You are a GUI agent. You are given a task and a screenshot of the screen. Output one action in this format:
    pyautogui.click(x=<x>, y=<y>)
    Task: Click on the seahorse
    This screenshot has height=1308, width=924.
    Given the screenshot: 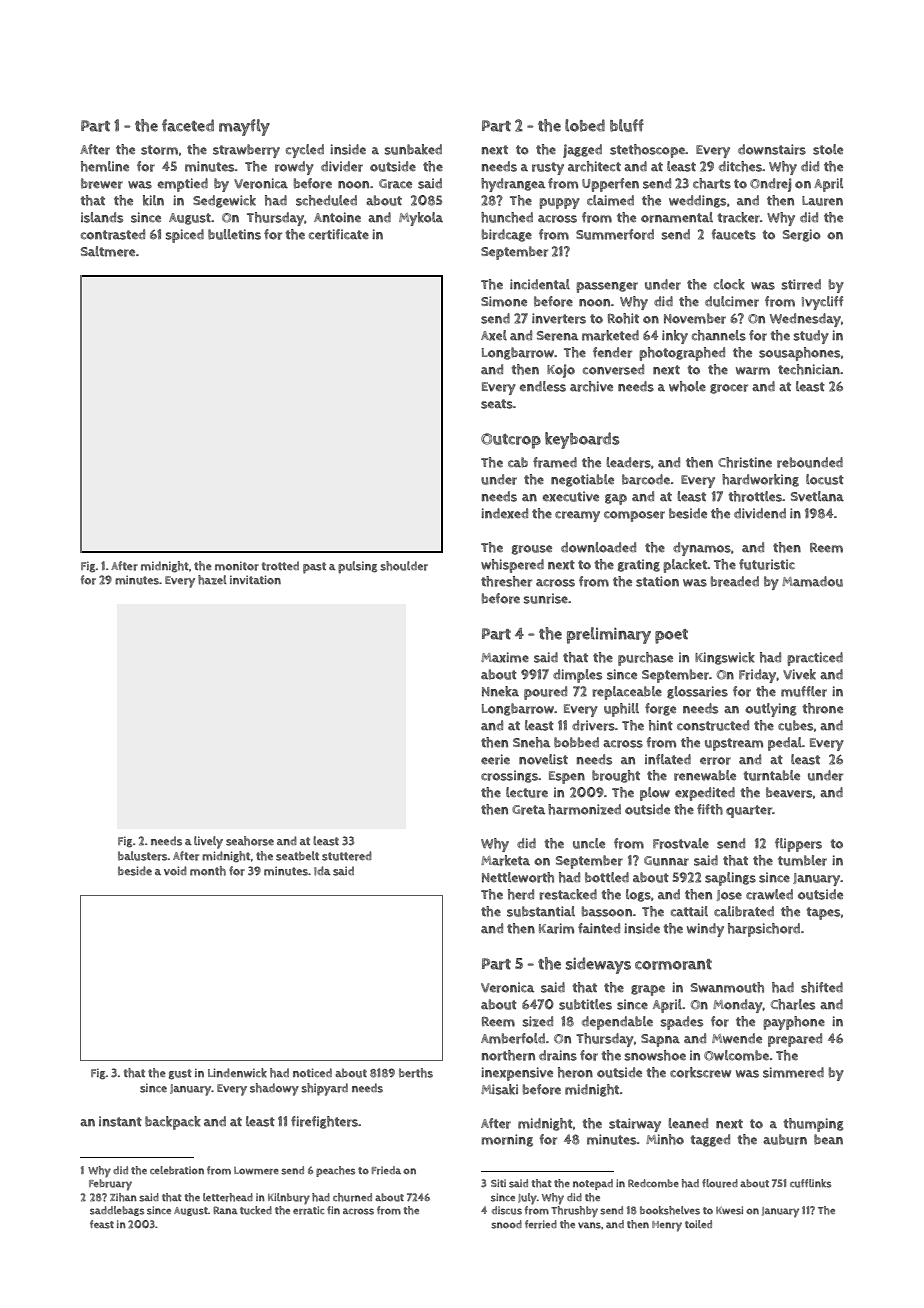 What is the action you would take?
    pyautogui.click(x=250, y=841)
